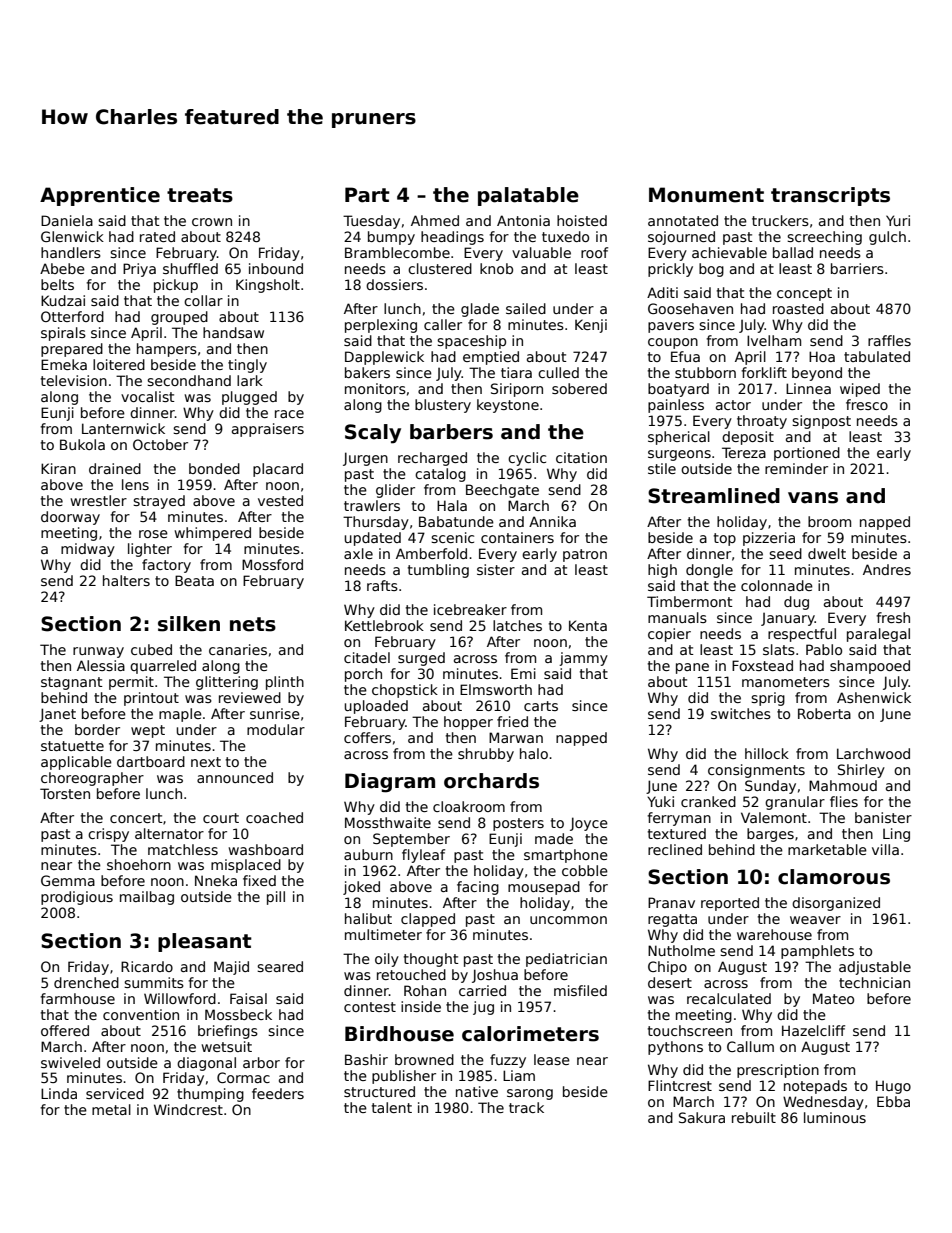  I want to click on transcripts, so click(830, 196).
